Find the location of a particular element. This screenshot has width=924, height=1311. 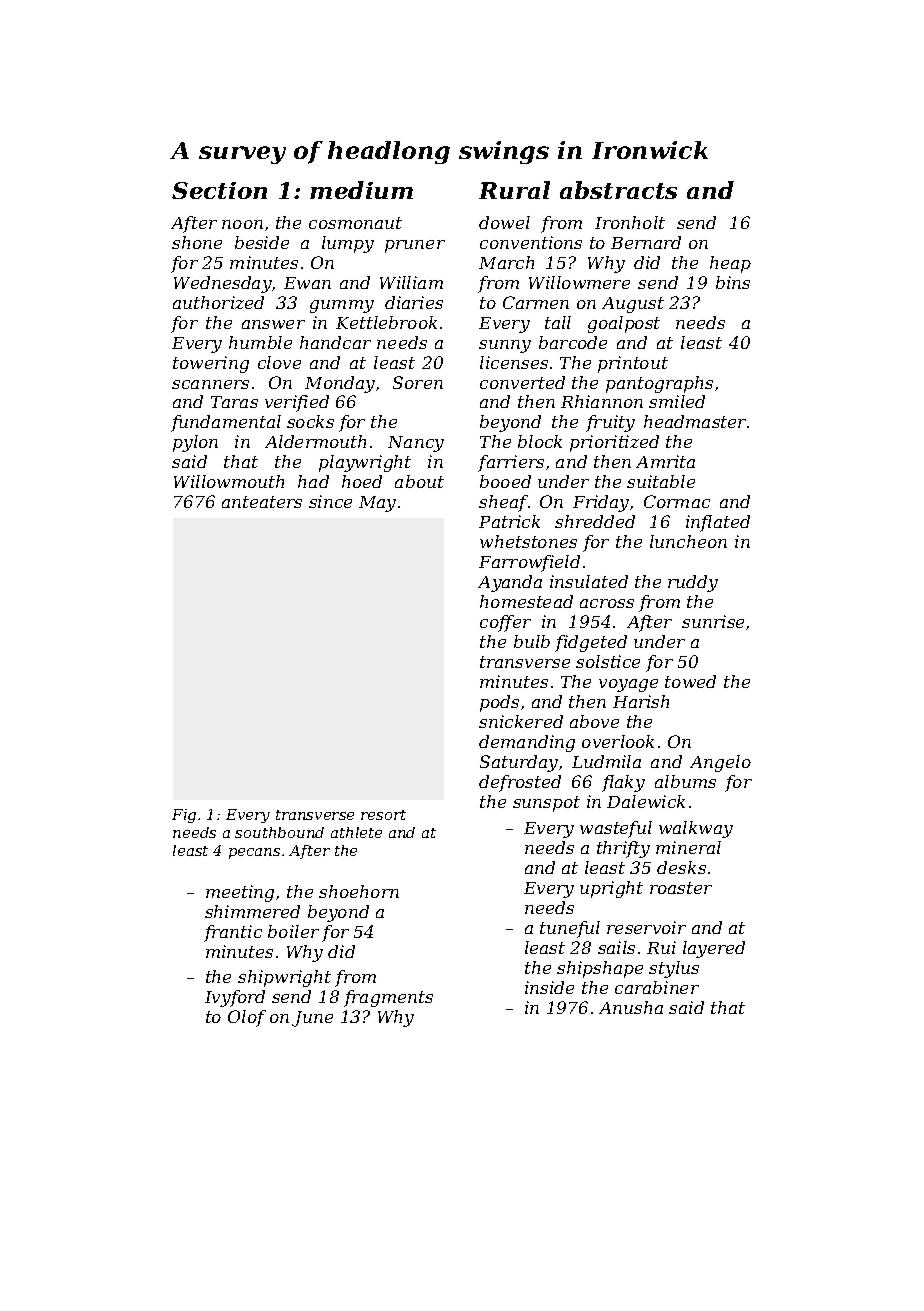

Angelo is located at coordinates (720, 763).
